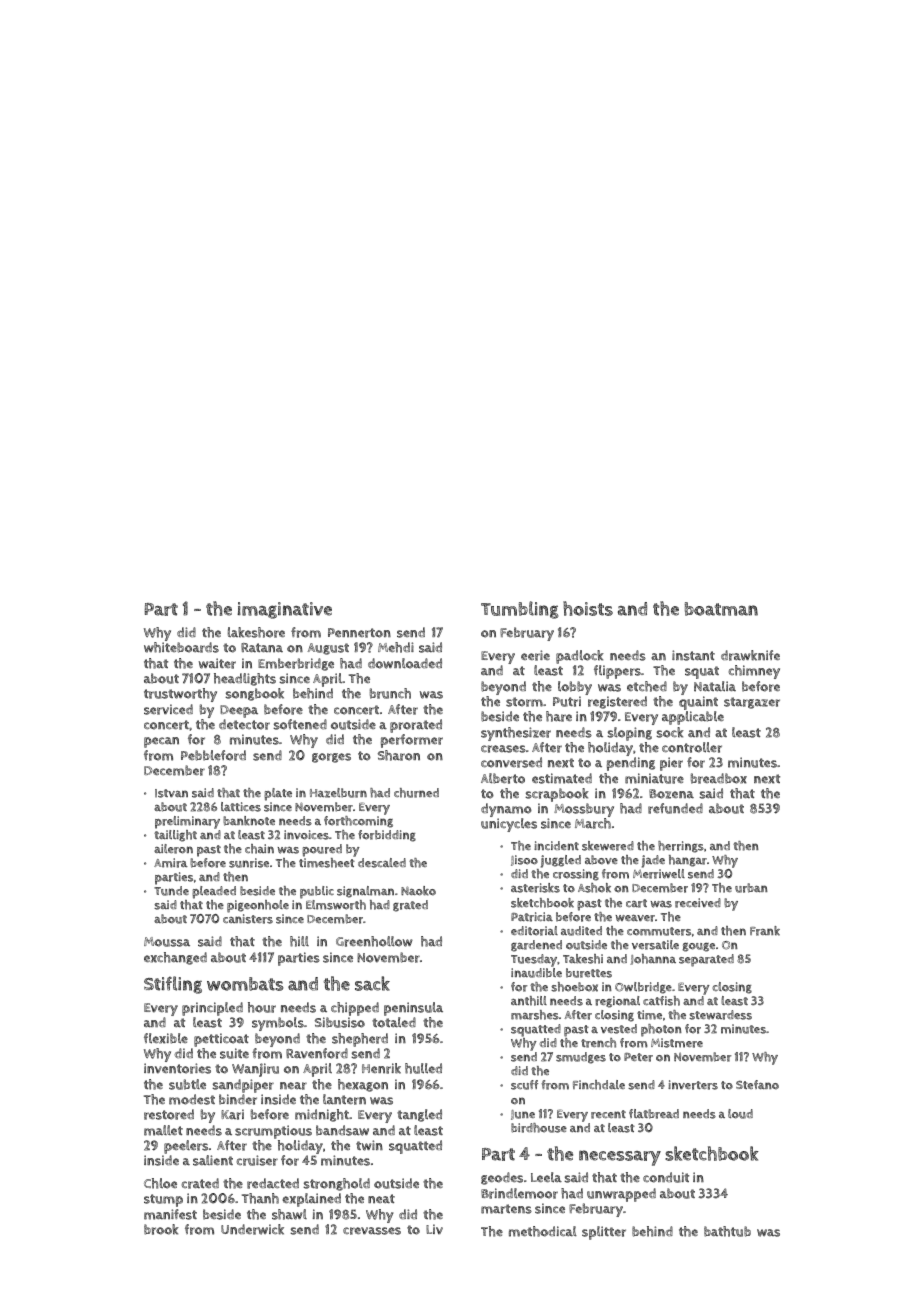 This image has height=1314, width=924. I want to click on Sibusiso, so click(340, 1022).
